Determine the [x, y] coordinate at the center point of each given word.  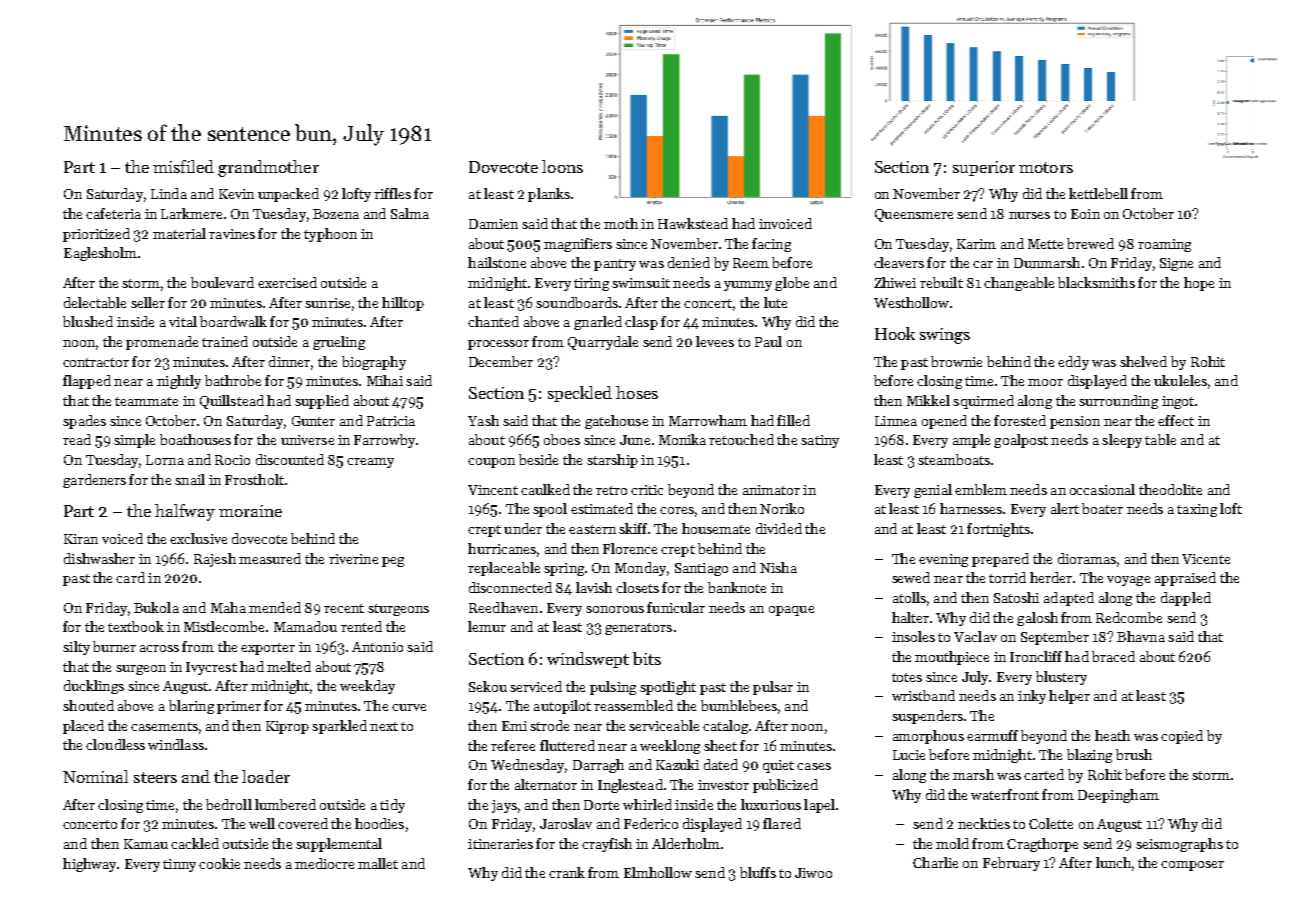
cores [677, 510]
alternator [546, 784]
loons [562, 166]
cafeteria [113, 213]
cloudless [115, 744]
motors [1046, 167]
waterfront [1005, 794]
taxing [1197, 510]
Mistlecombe [224, 626]
